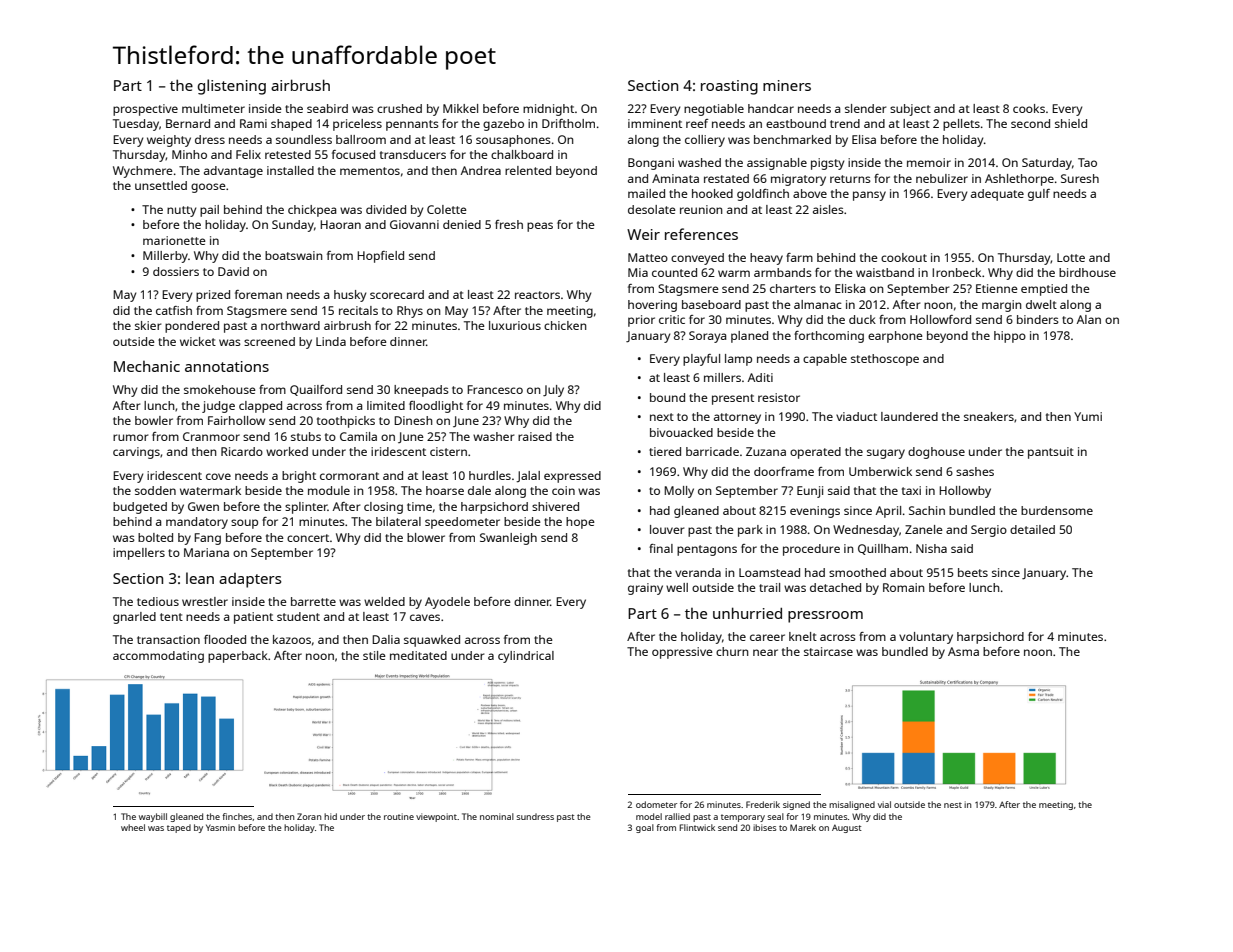  I want to click on Alan, so click(1089, 319).
